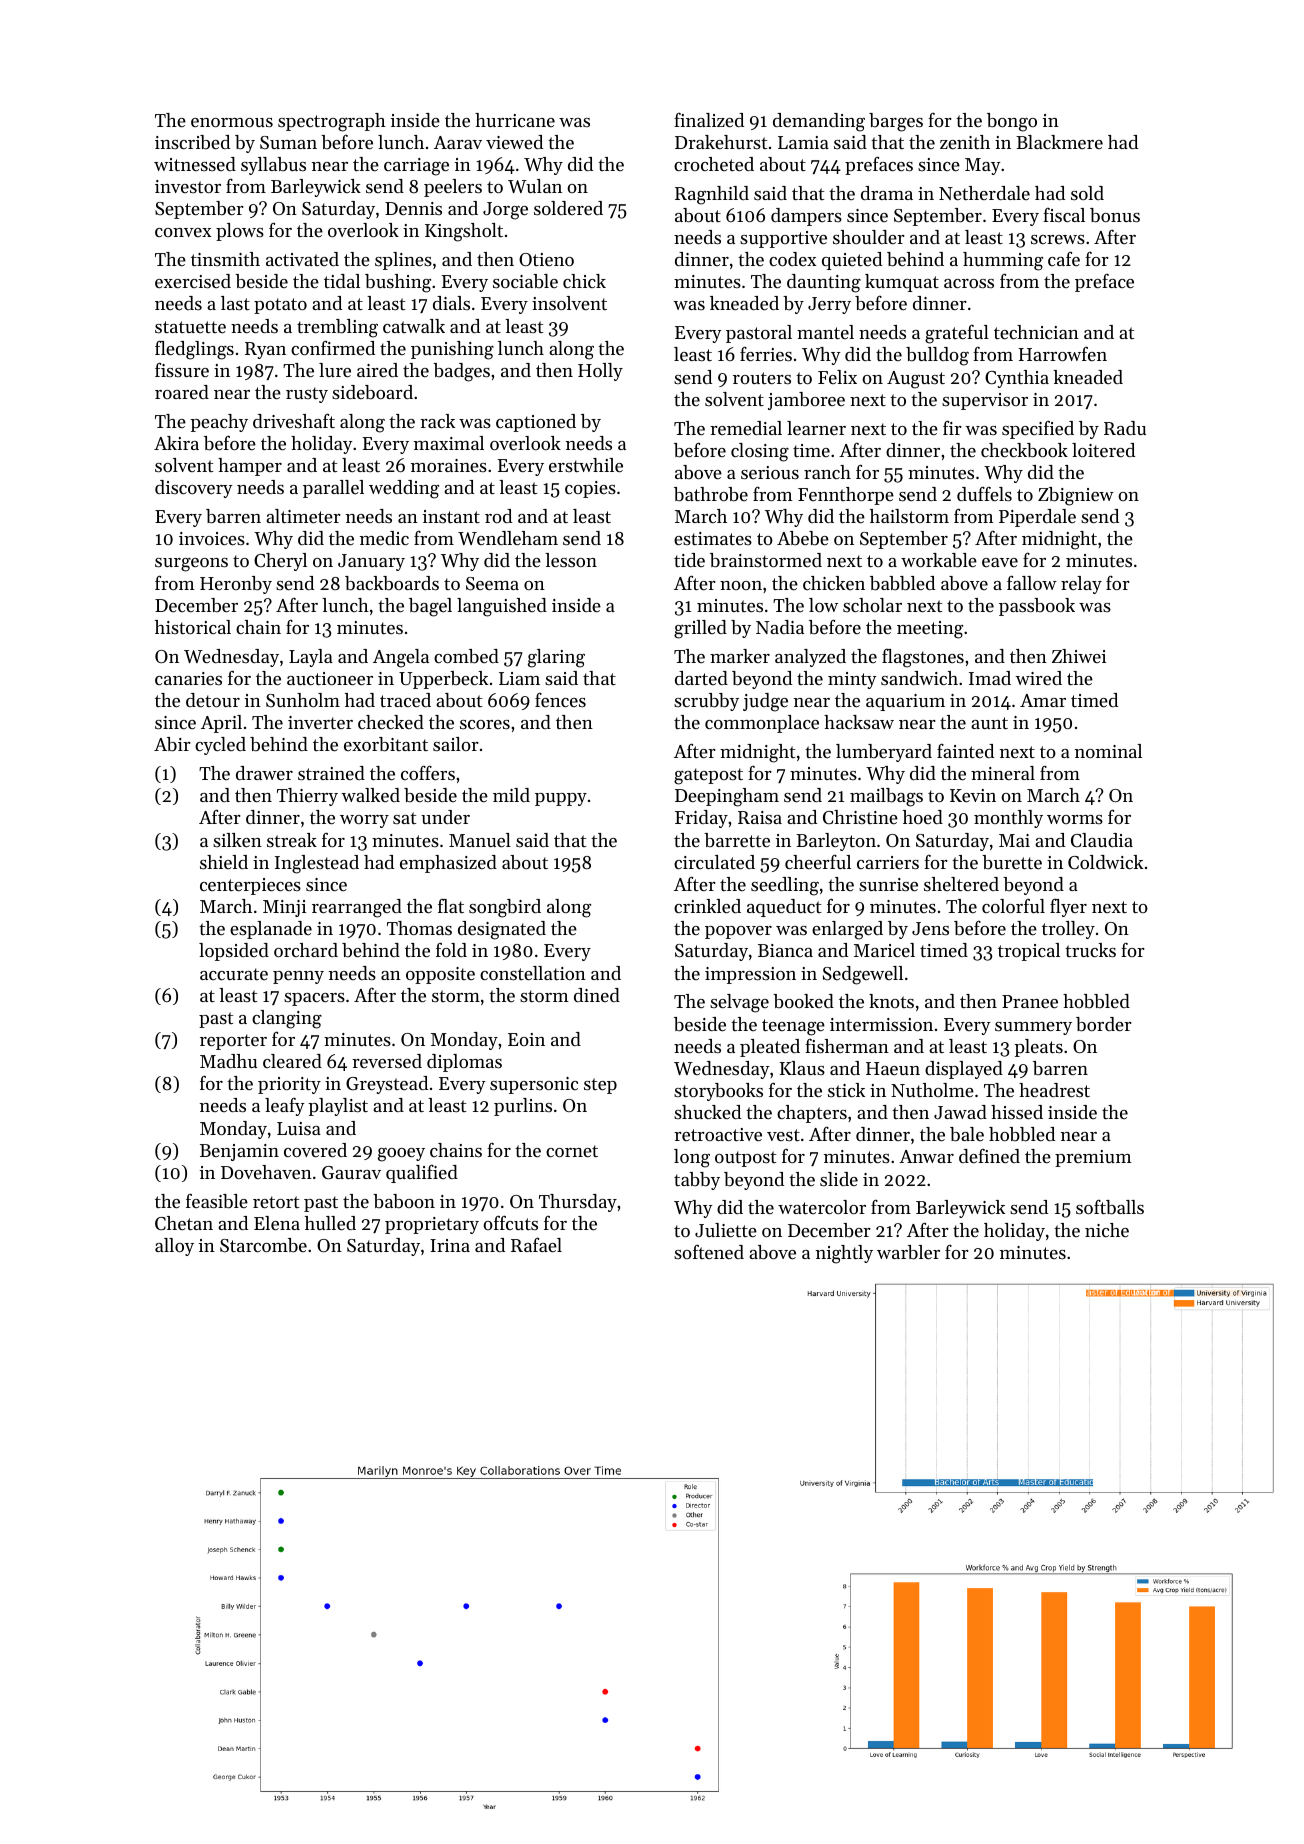  What do you see at coordinates (709, 120) in the image?
I see `finalized` at bounding box center [709, 120].
